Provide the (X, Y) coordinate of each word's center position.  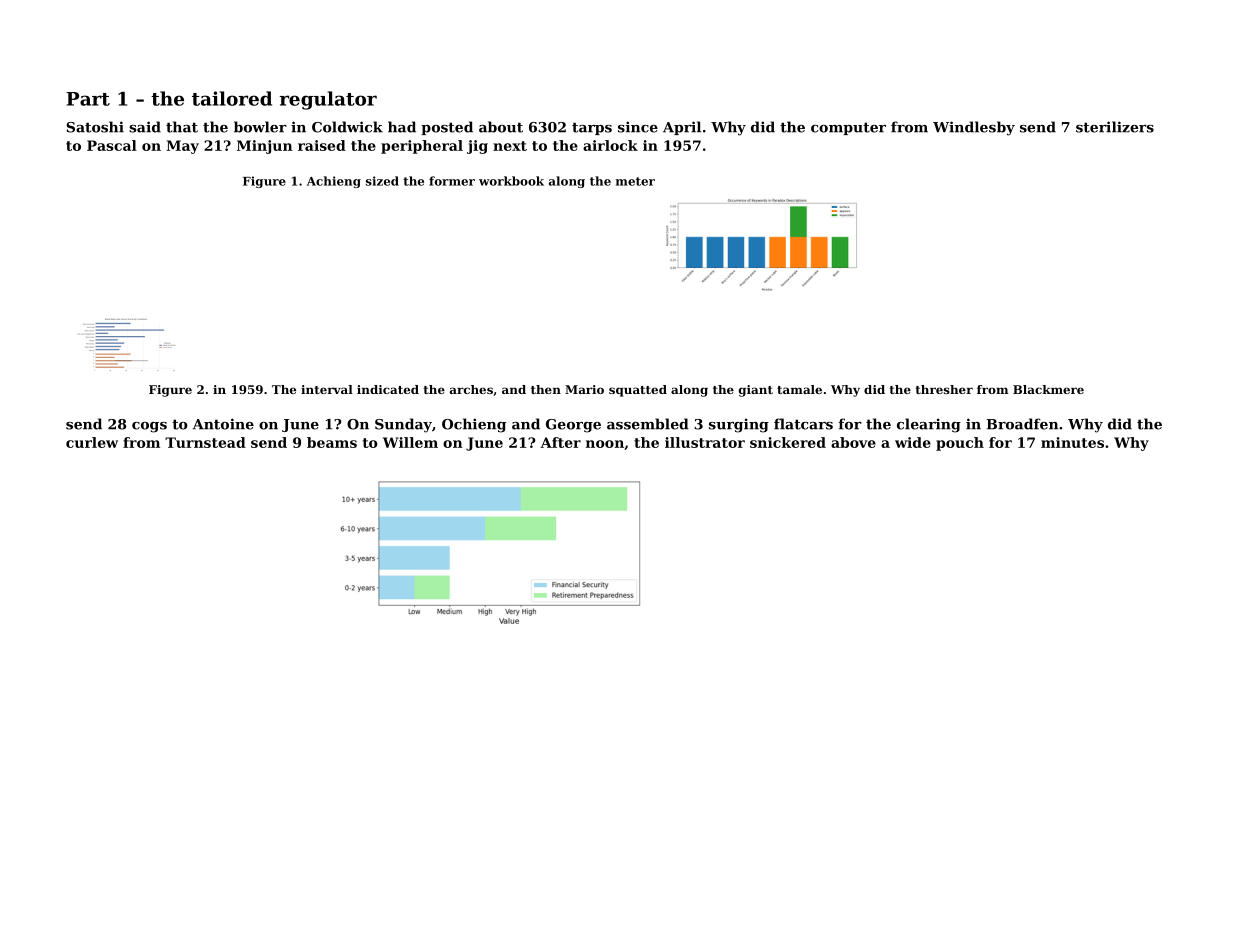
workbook (511, 181)
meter (635, 181)
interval (327, 389)
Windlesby (974, 128)
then (546, 389)
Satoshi (95, 127)
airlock (610, 145)
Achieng (334, 182)
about (501, 127)
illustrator (705, 442)
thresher (944, 389)
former (452, 181)
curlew (92, 442)
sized (382, 181)
